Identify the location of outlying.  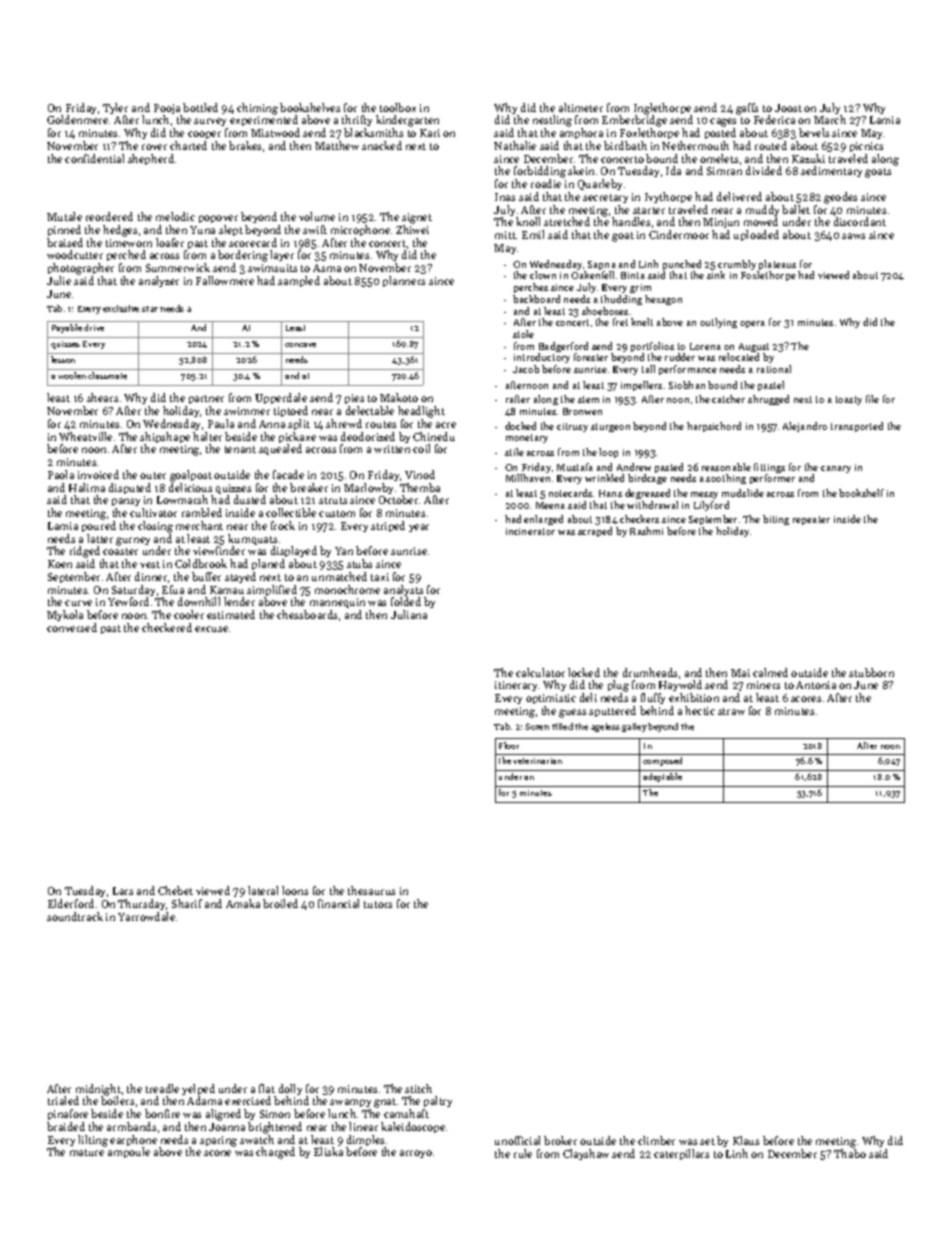
(718, 323).
